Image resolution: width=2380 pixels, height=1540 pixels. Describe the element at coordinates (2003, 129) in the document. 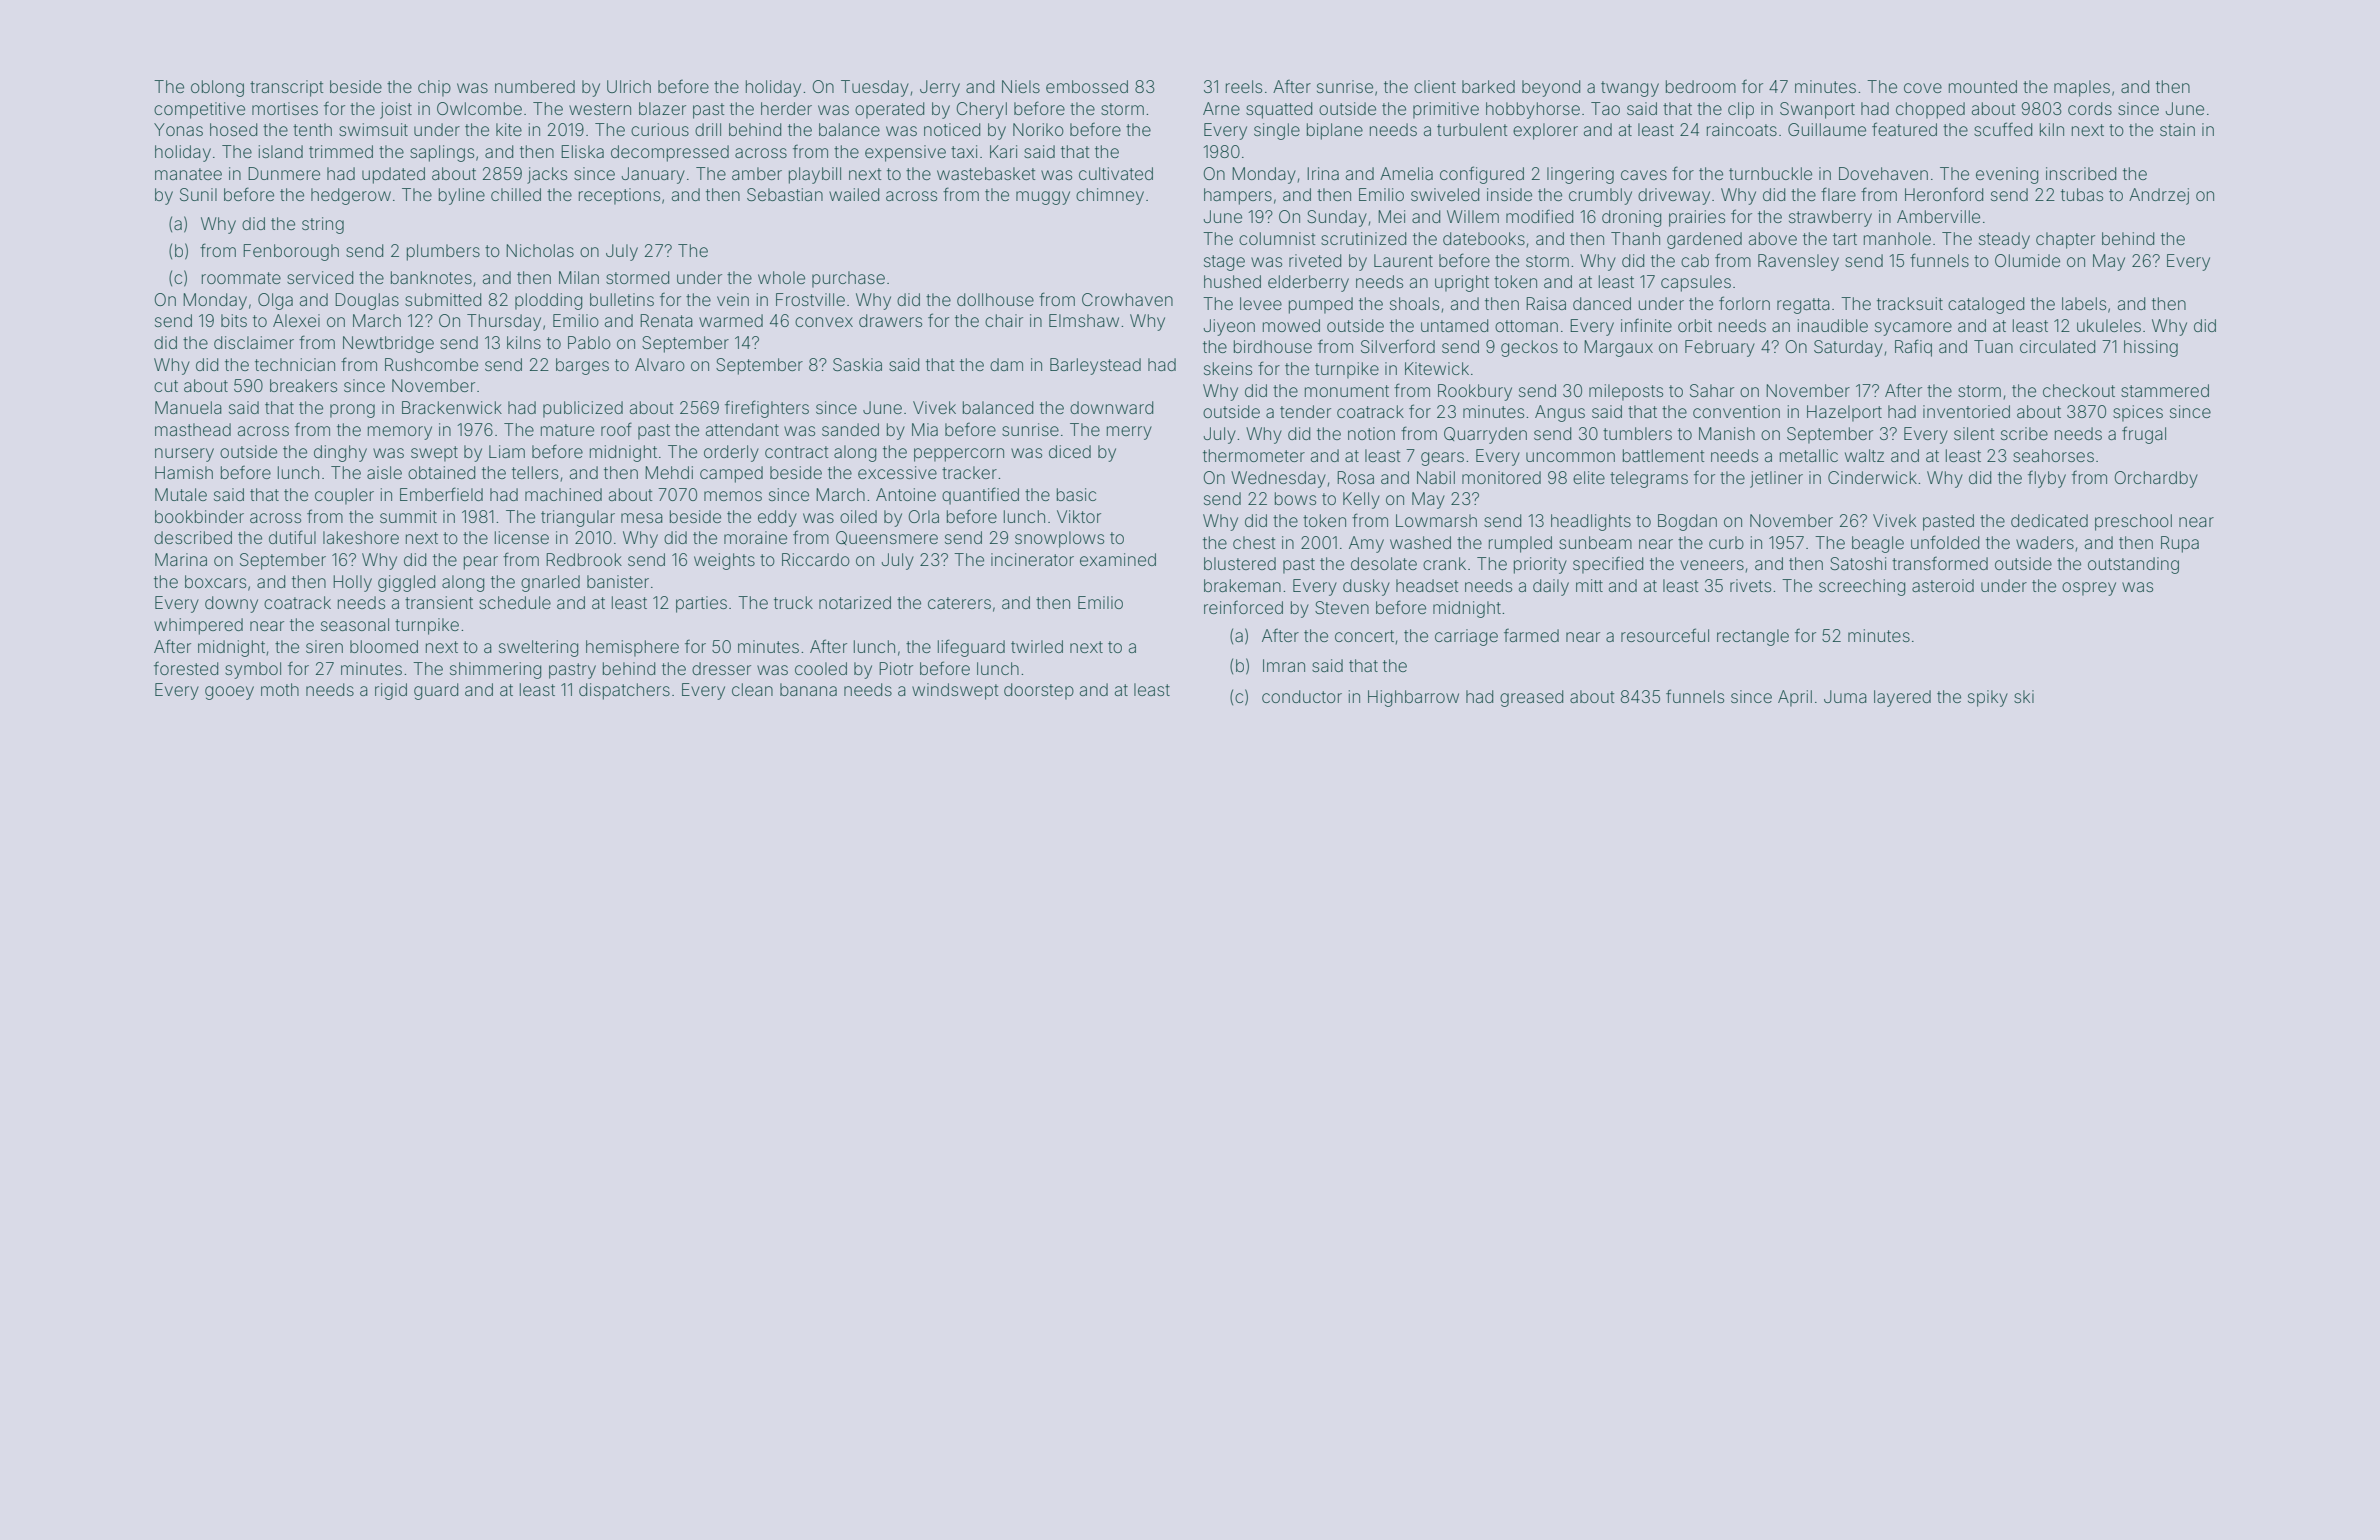

I see `scuffed` at that location.
